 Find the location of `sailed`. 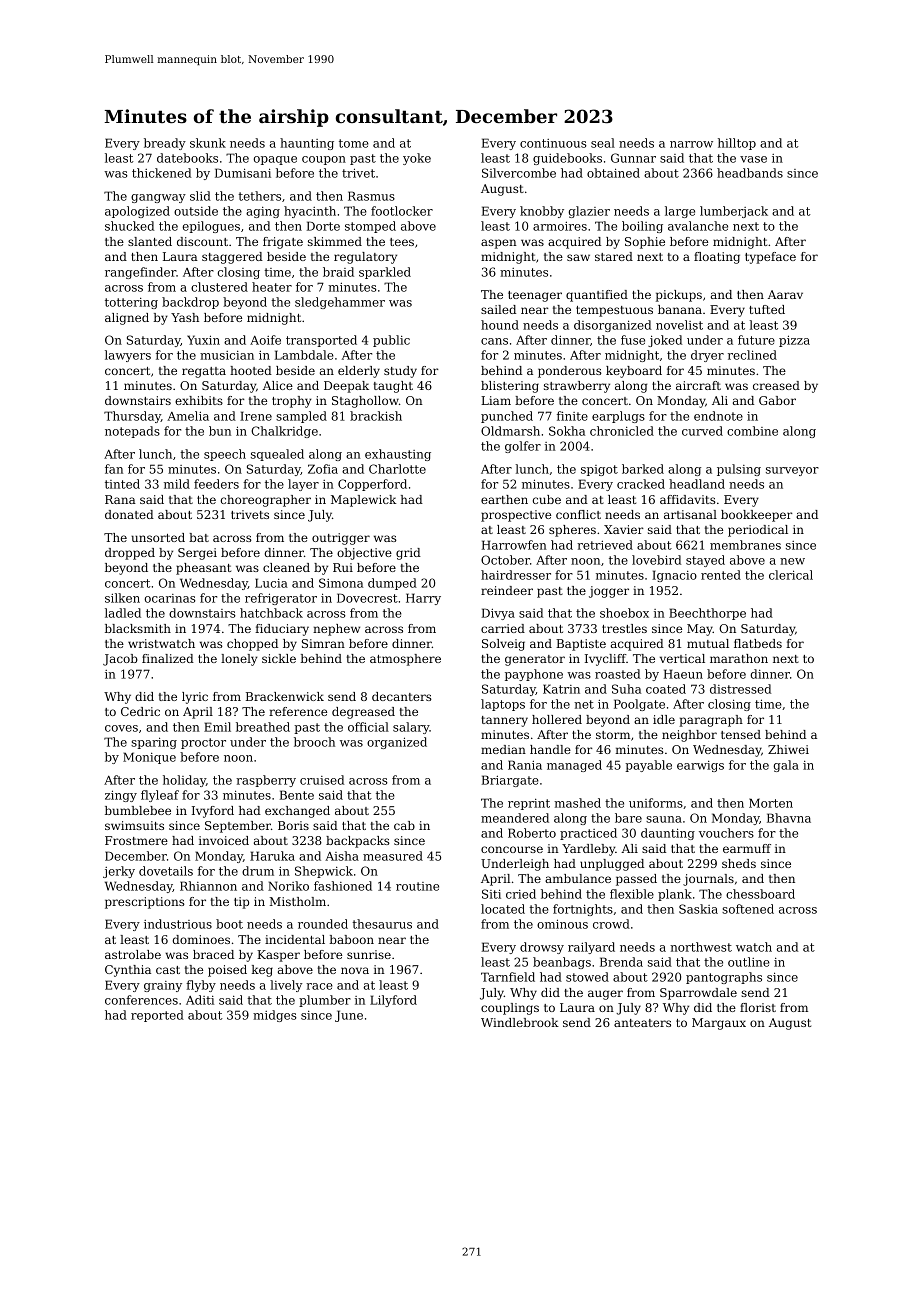

sailed is located at coordinates (498, 309).
